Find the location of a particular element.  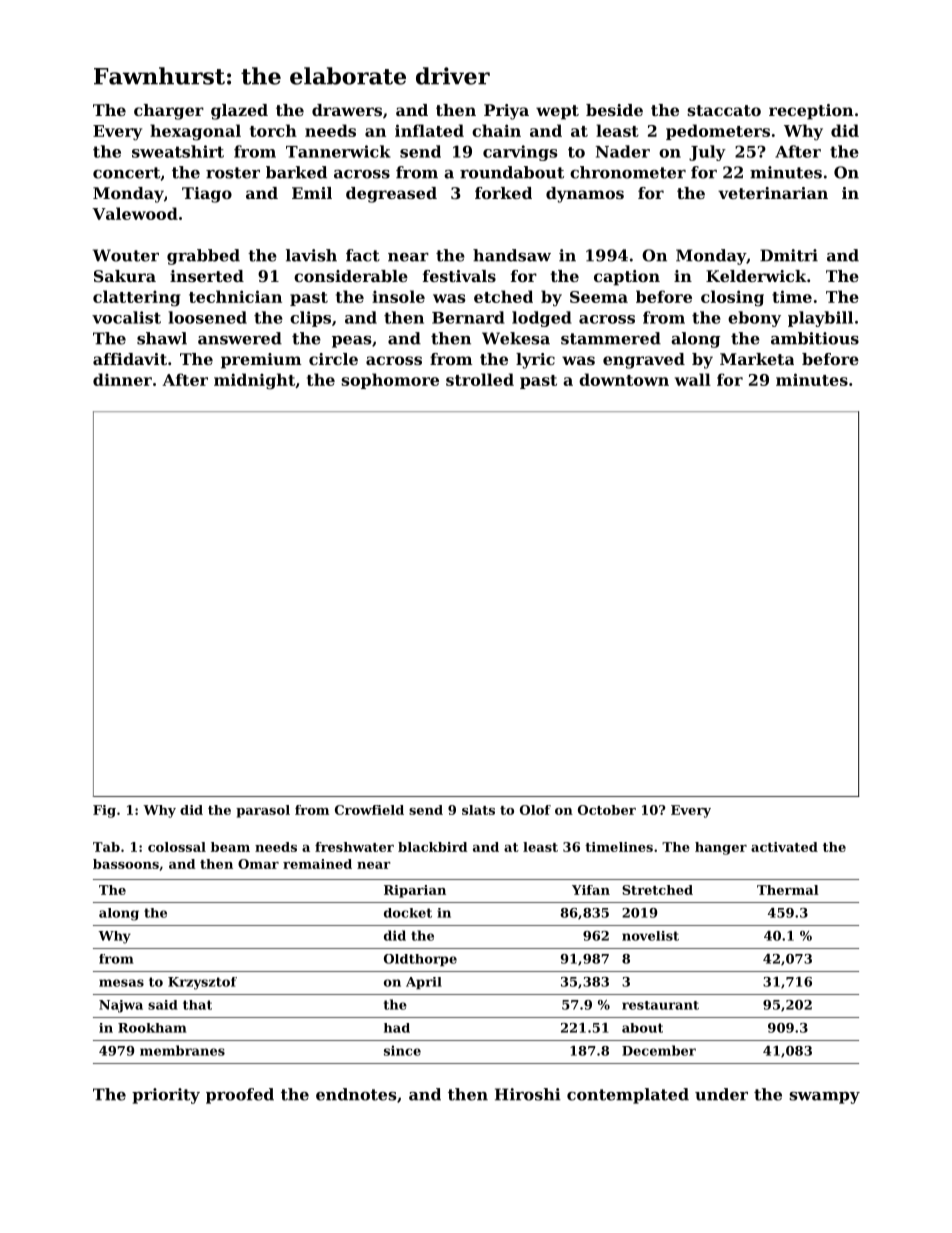

Hiroshi is located at coordinates (528, 1094).
